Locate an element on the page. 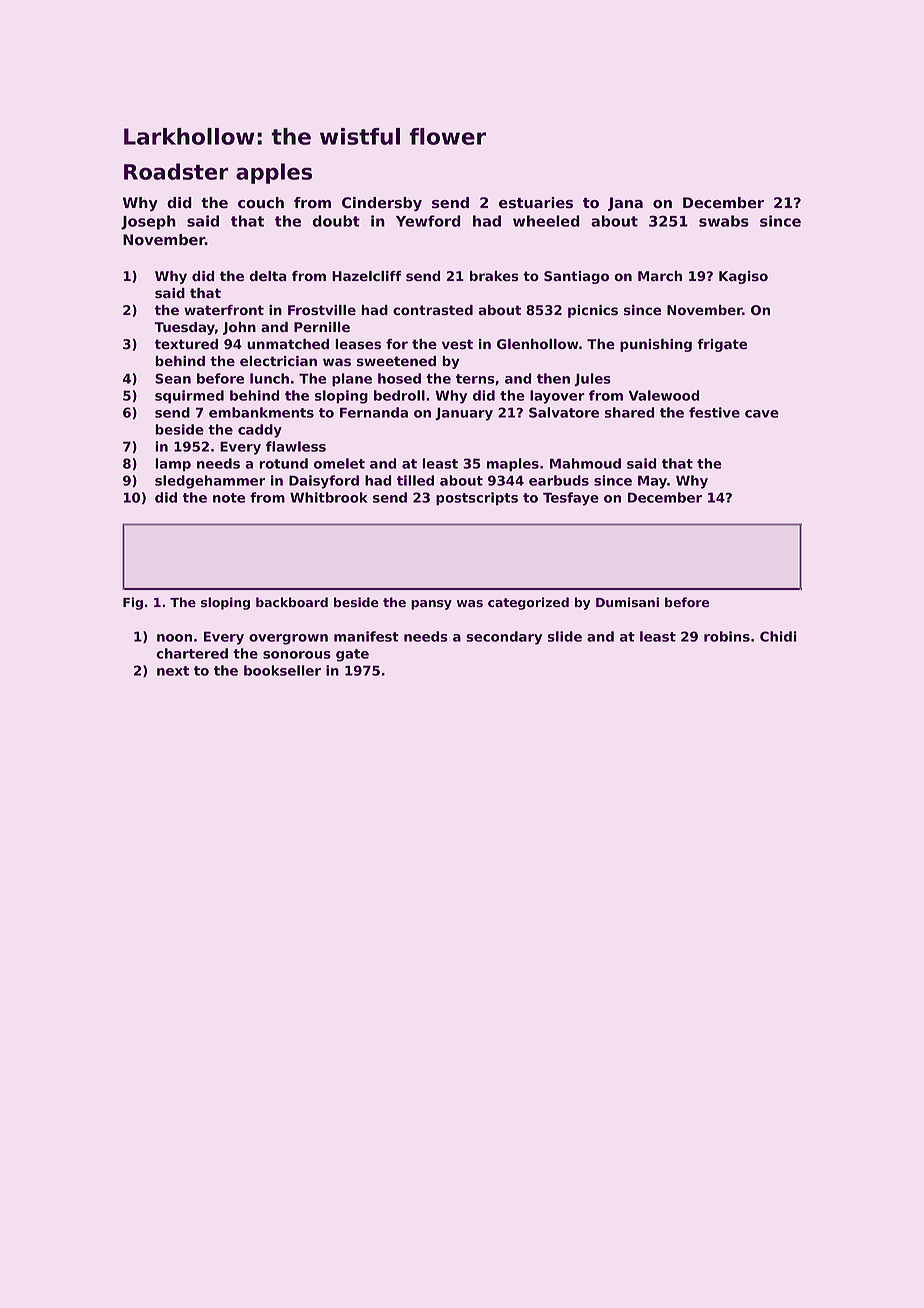 The image size is (924, 1308). secondary is located at coordinates (504, 638).
